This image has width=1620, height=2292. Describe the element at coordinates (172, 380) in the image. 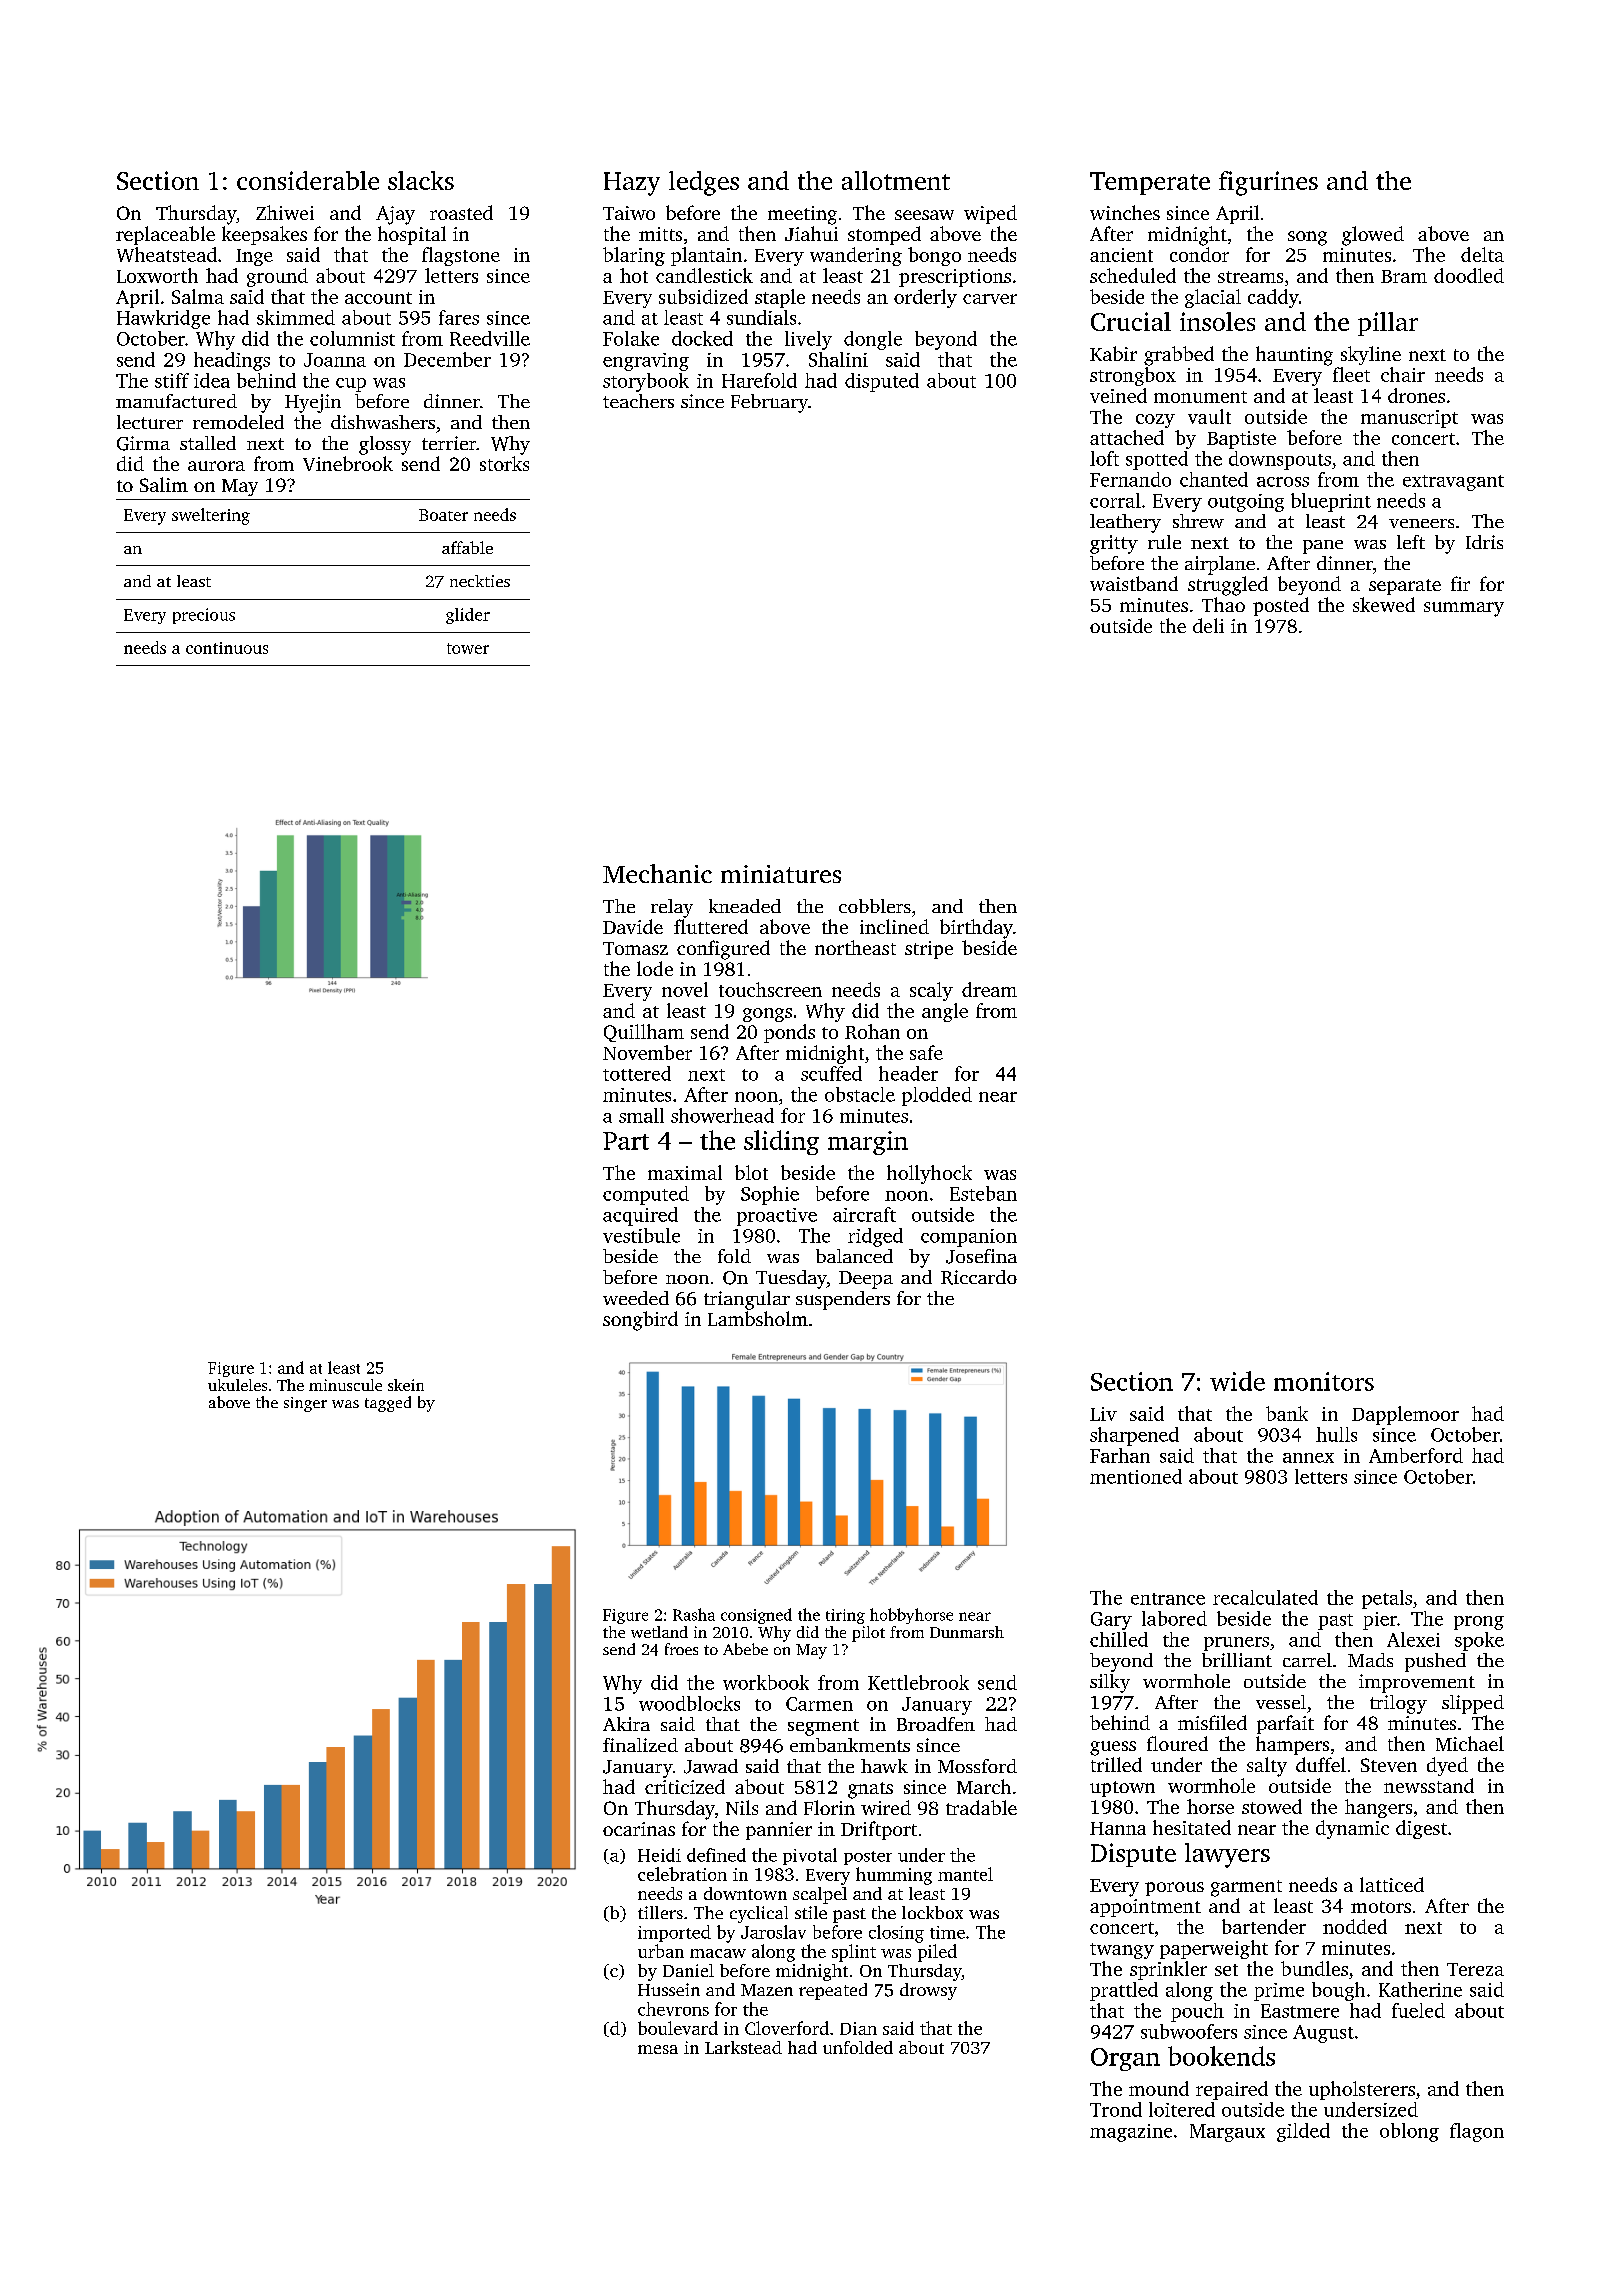

I see `stiff` at that location.
